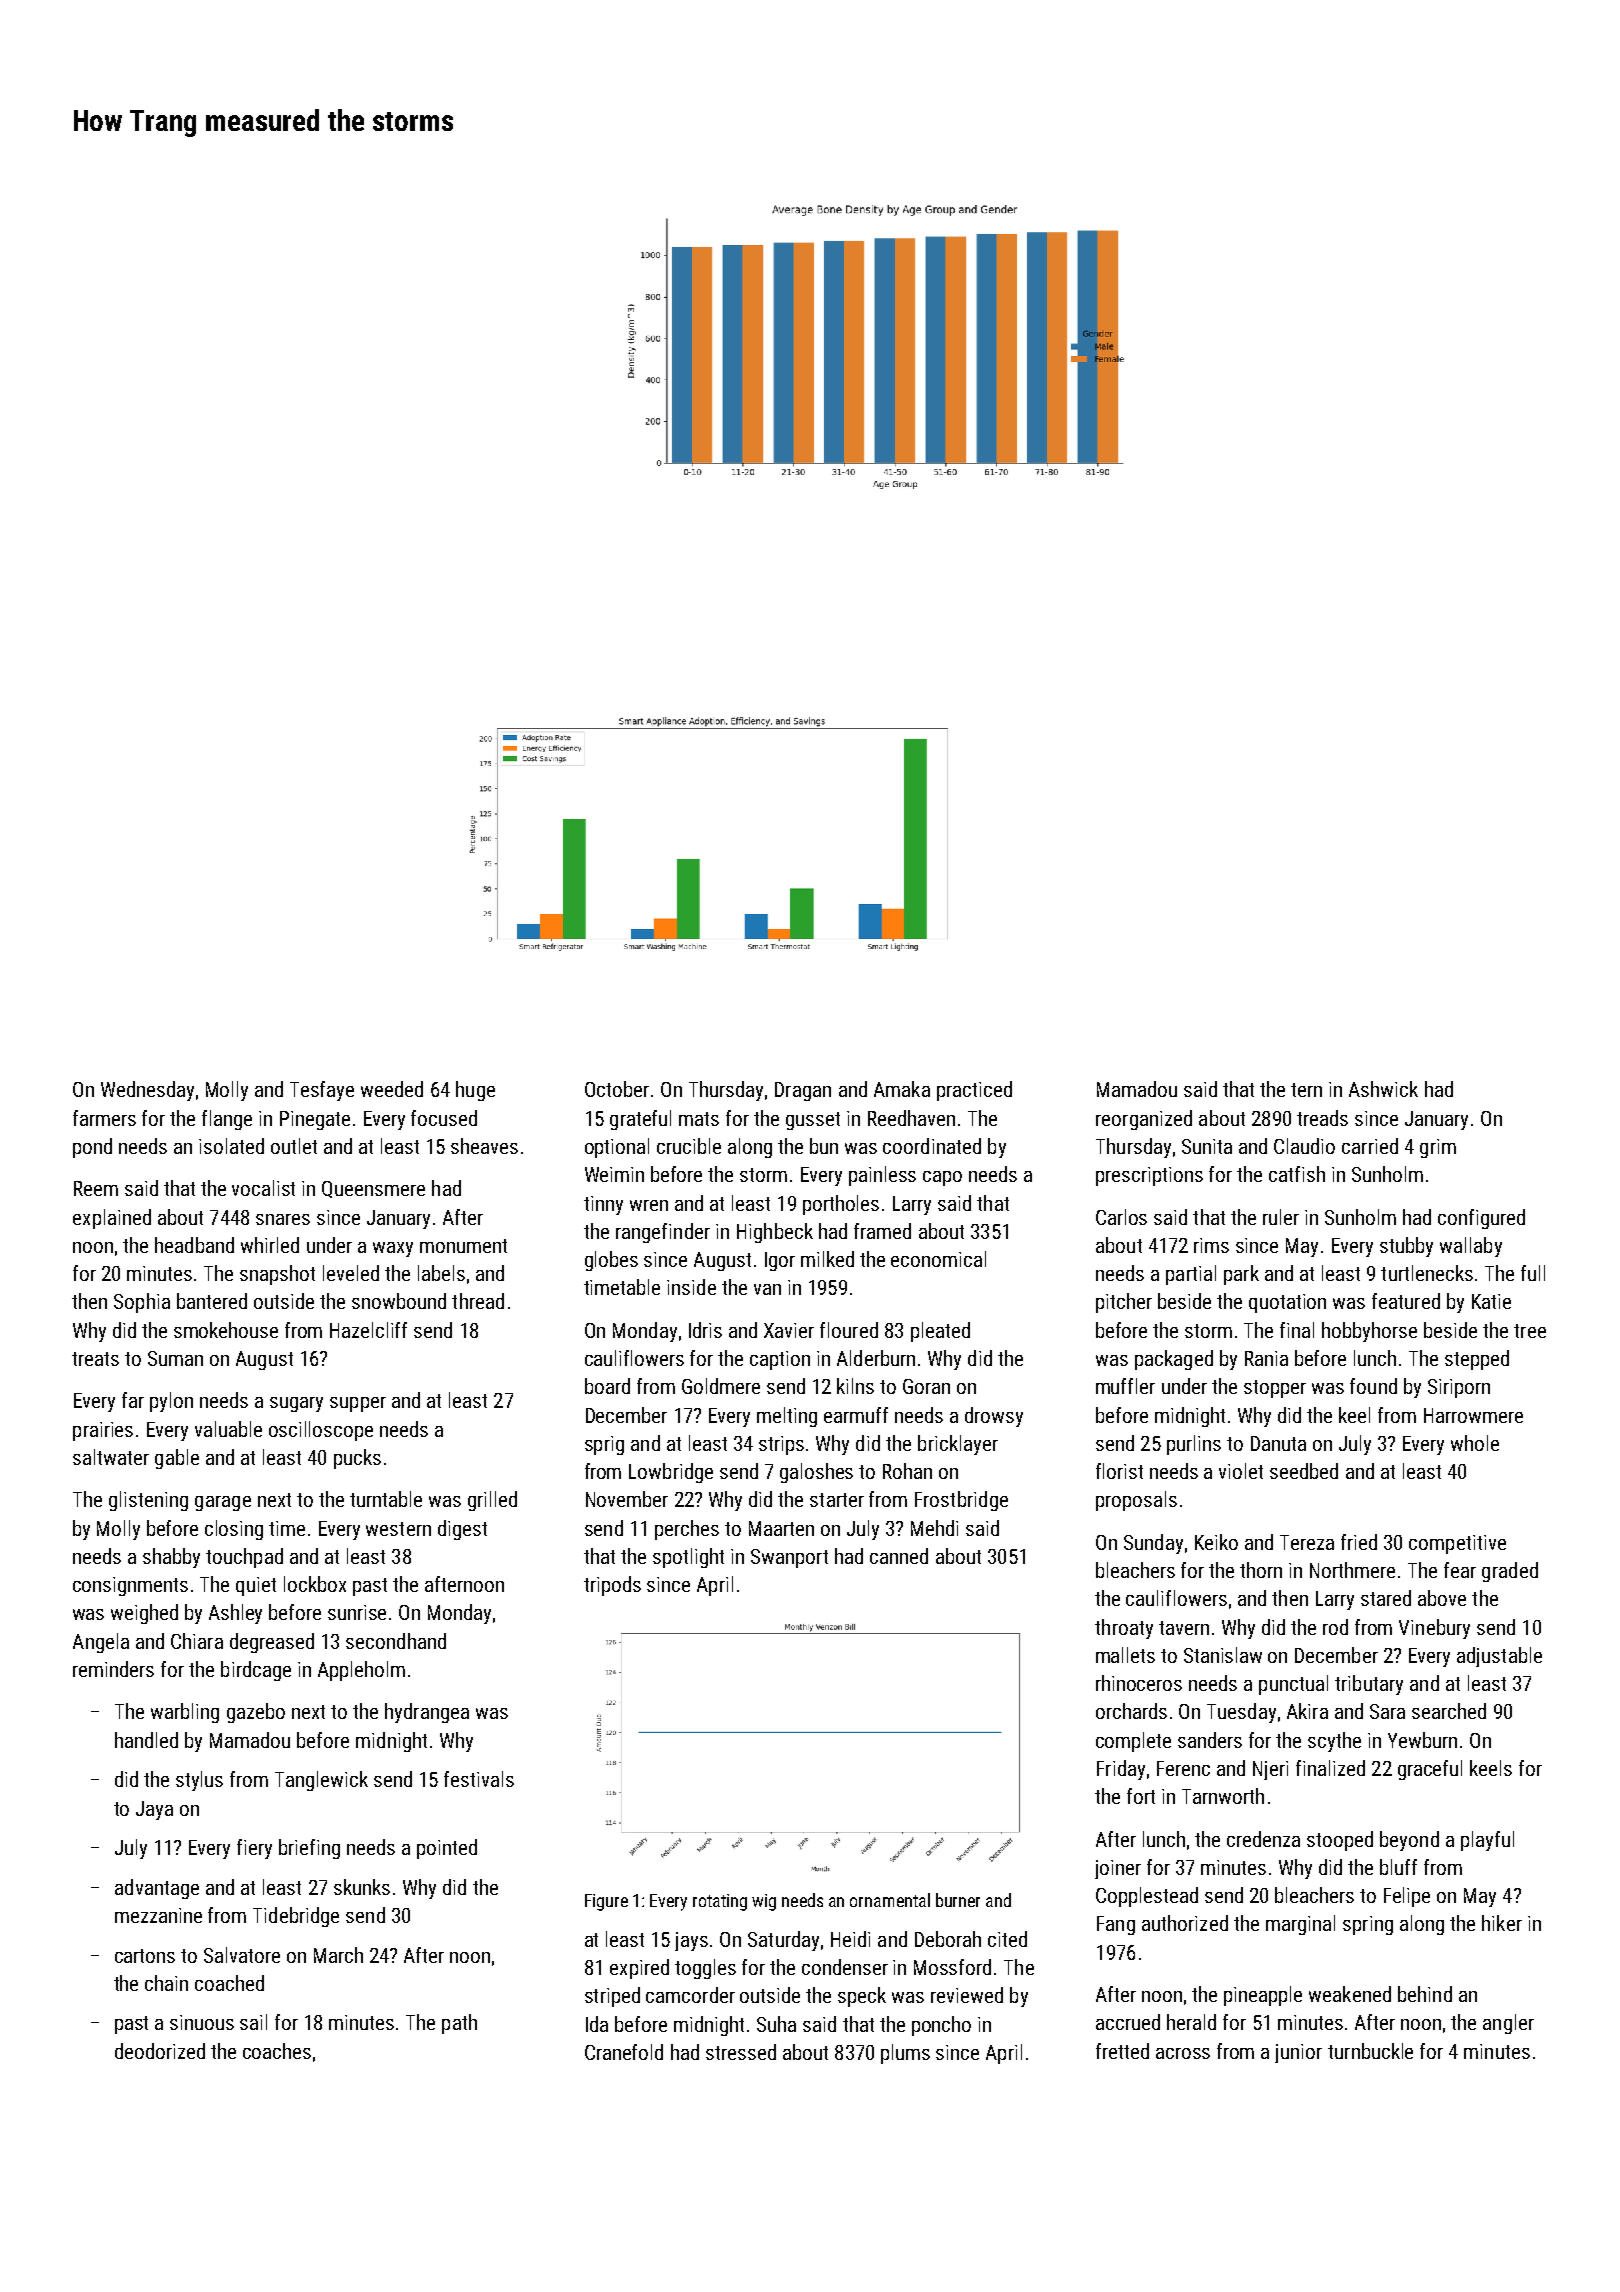  What do you see at coordinates (357, 1612) in the document?
I see `sunrise` at bounding box center [357, 1612].
